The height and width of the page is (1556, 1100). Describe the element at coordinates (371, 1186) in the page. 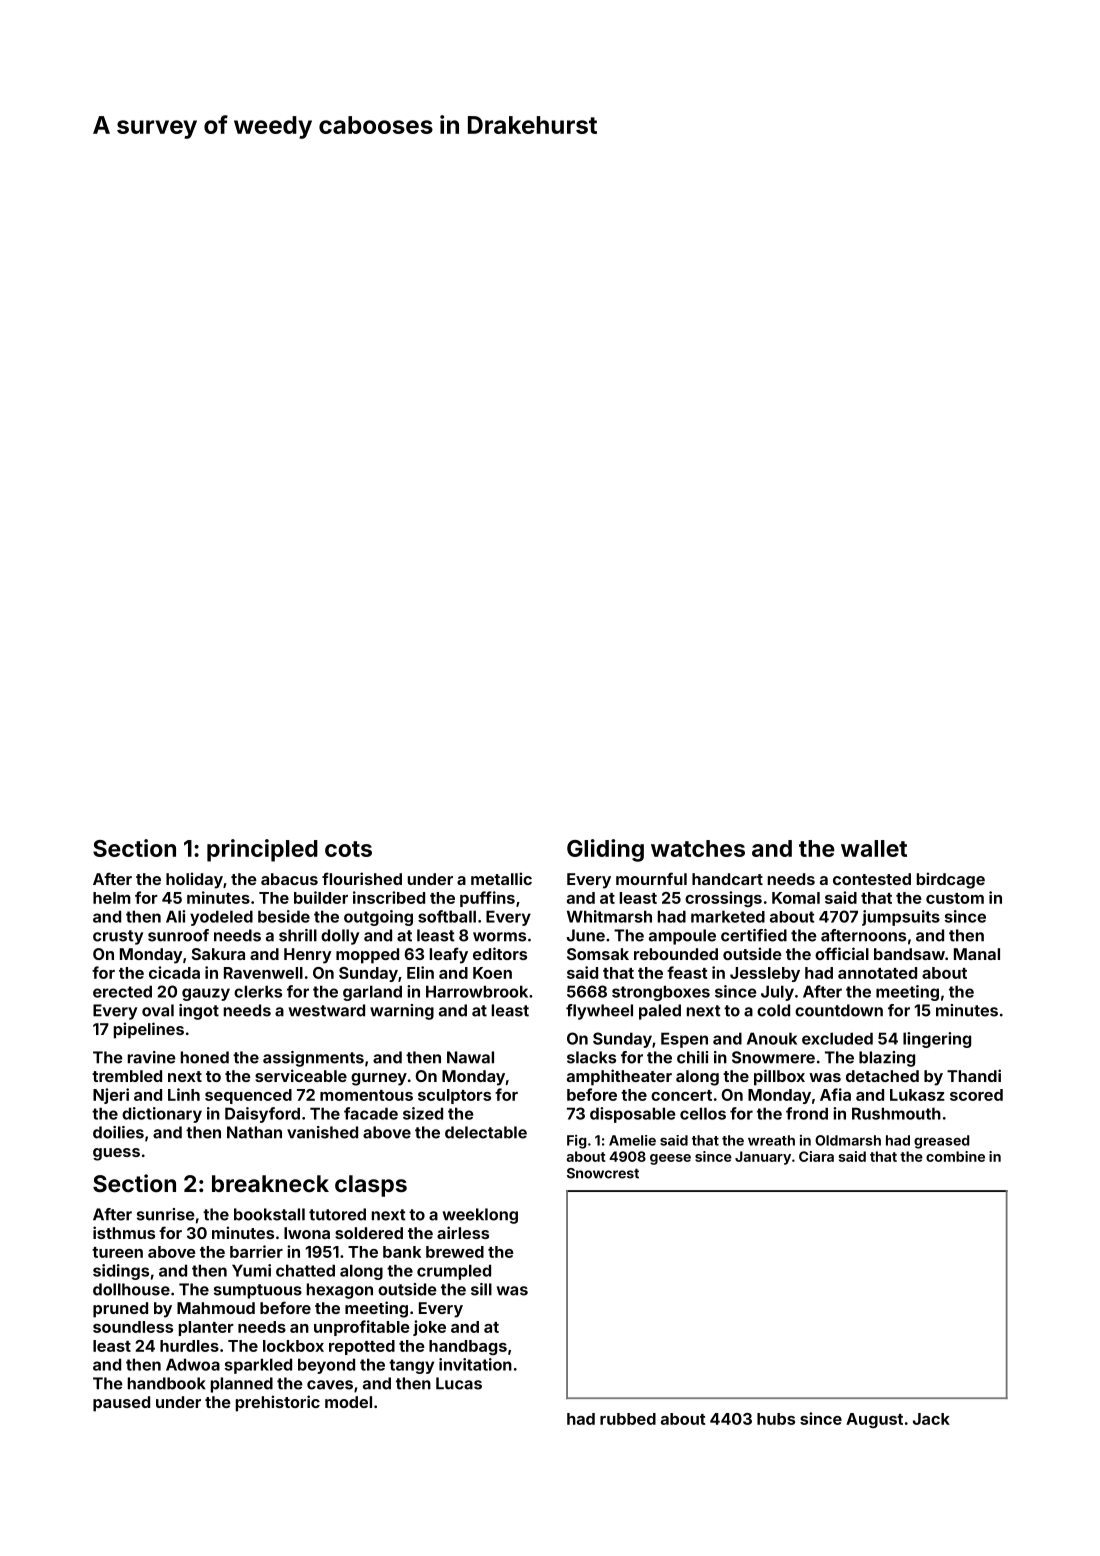

I see `clasps` at that location.
